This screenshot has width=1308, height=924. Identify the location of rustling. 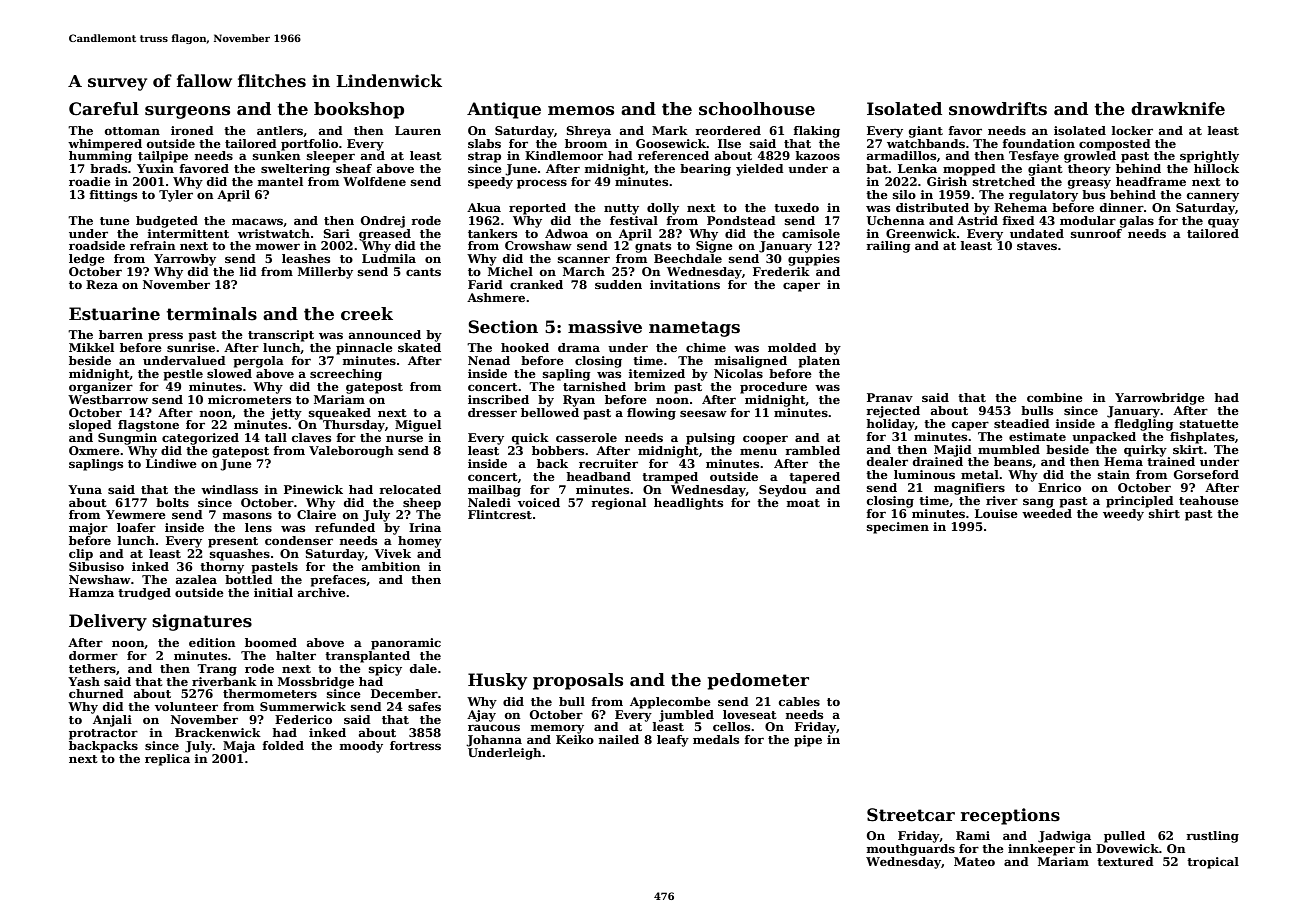
(1213, 837).
